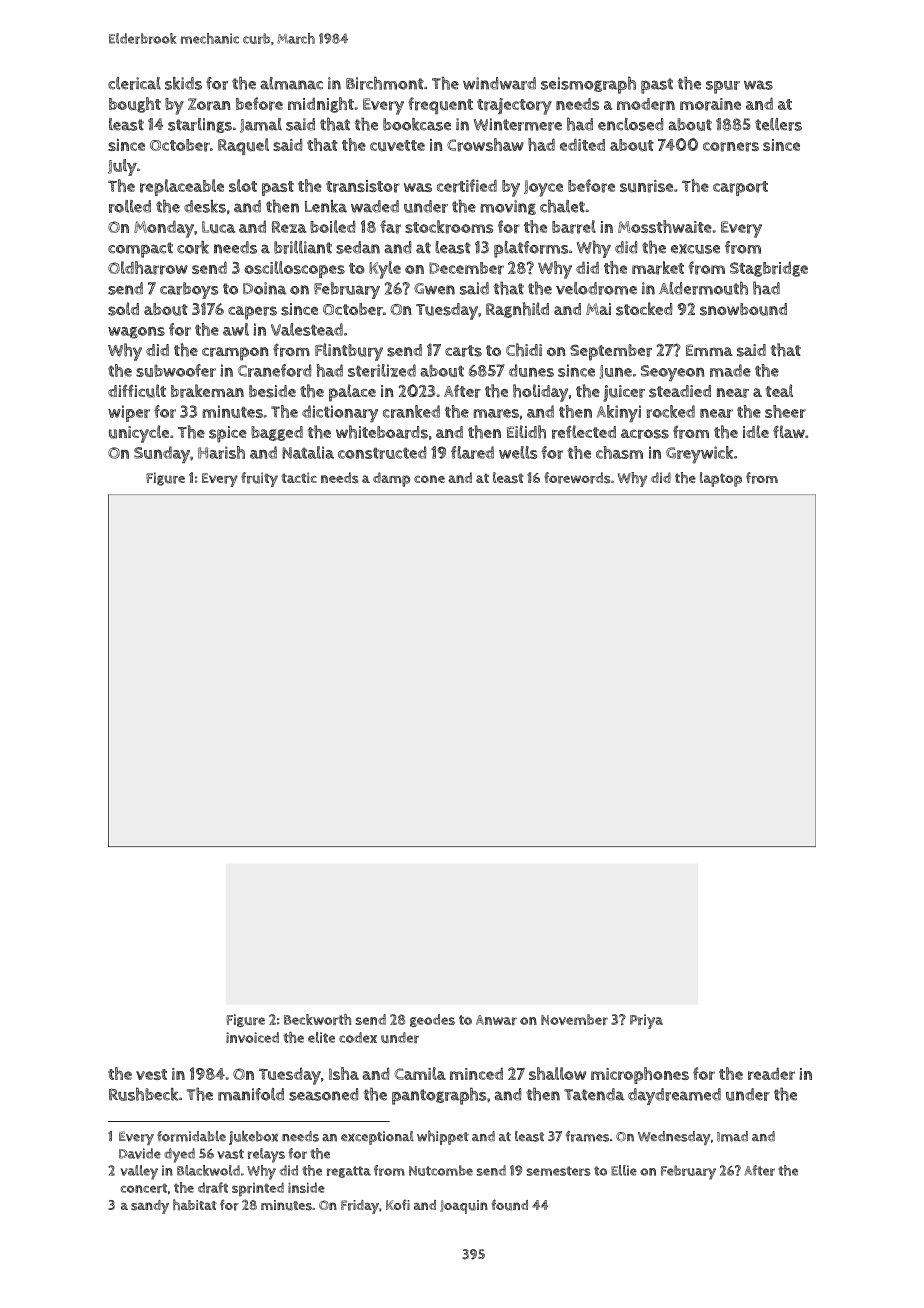 This document has width=924, height=1308. I want to click on found, so click(510, 1205).
